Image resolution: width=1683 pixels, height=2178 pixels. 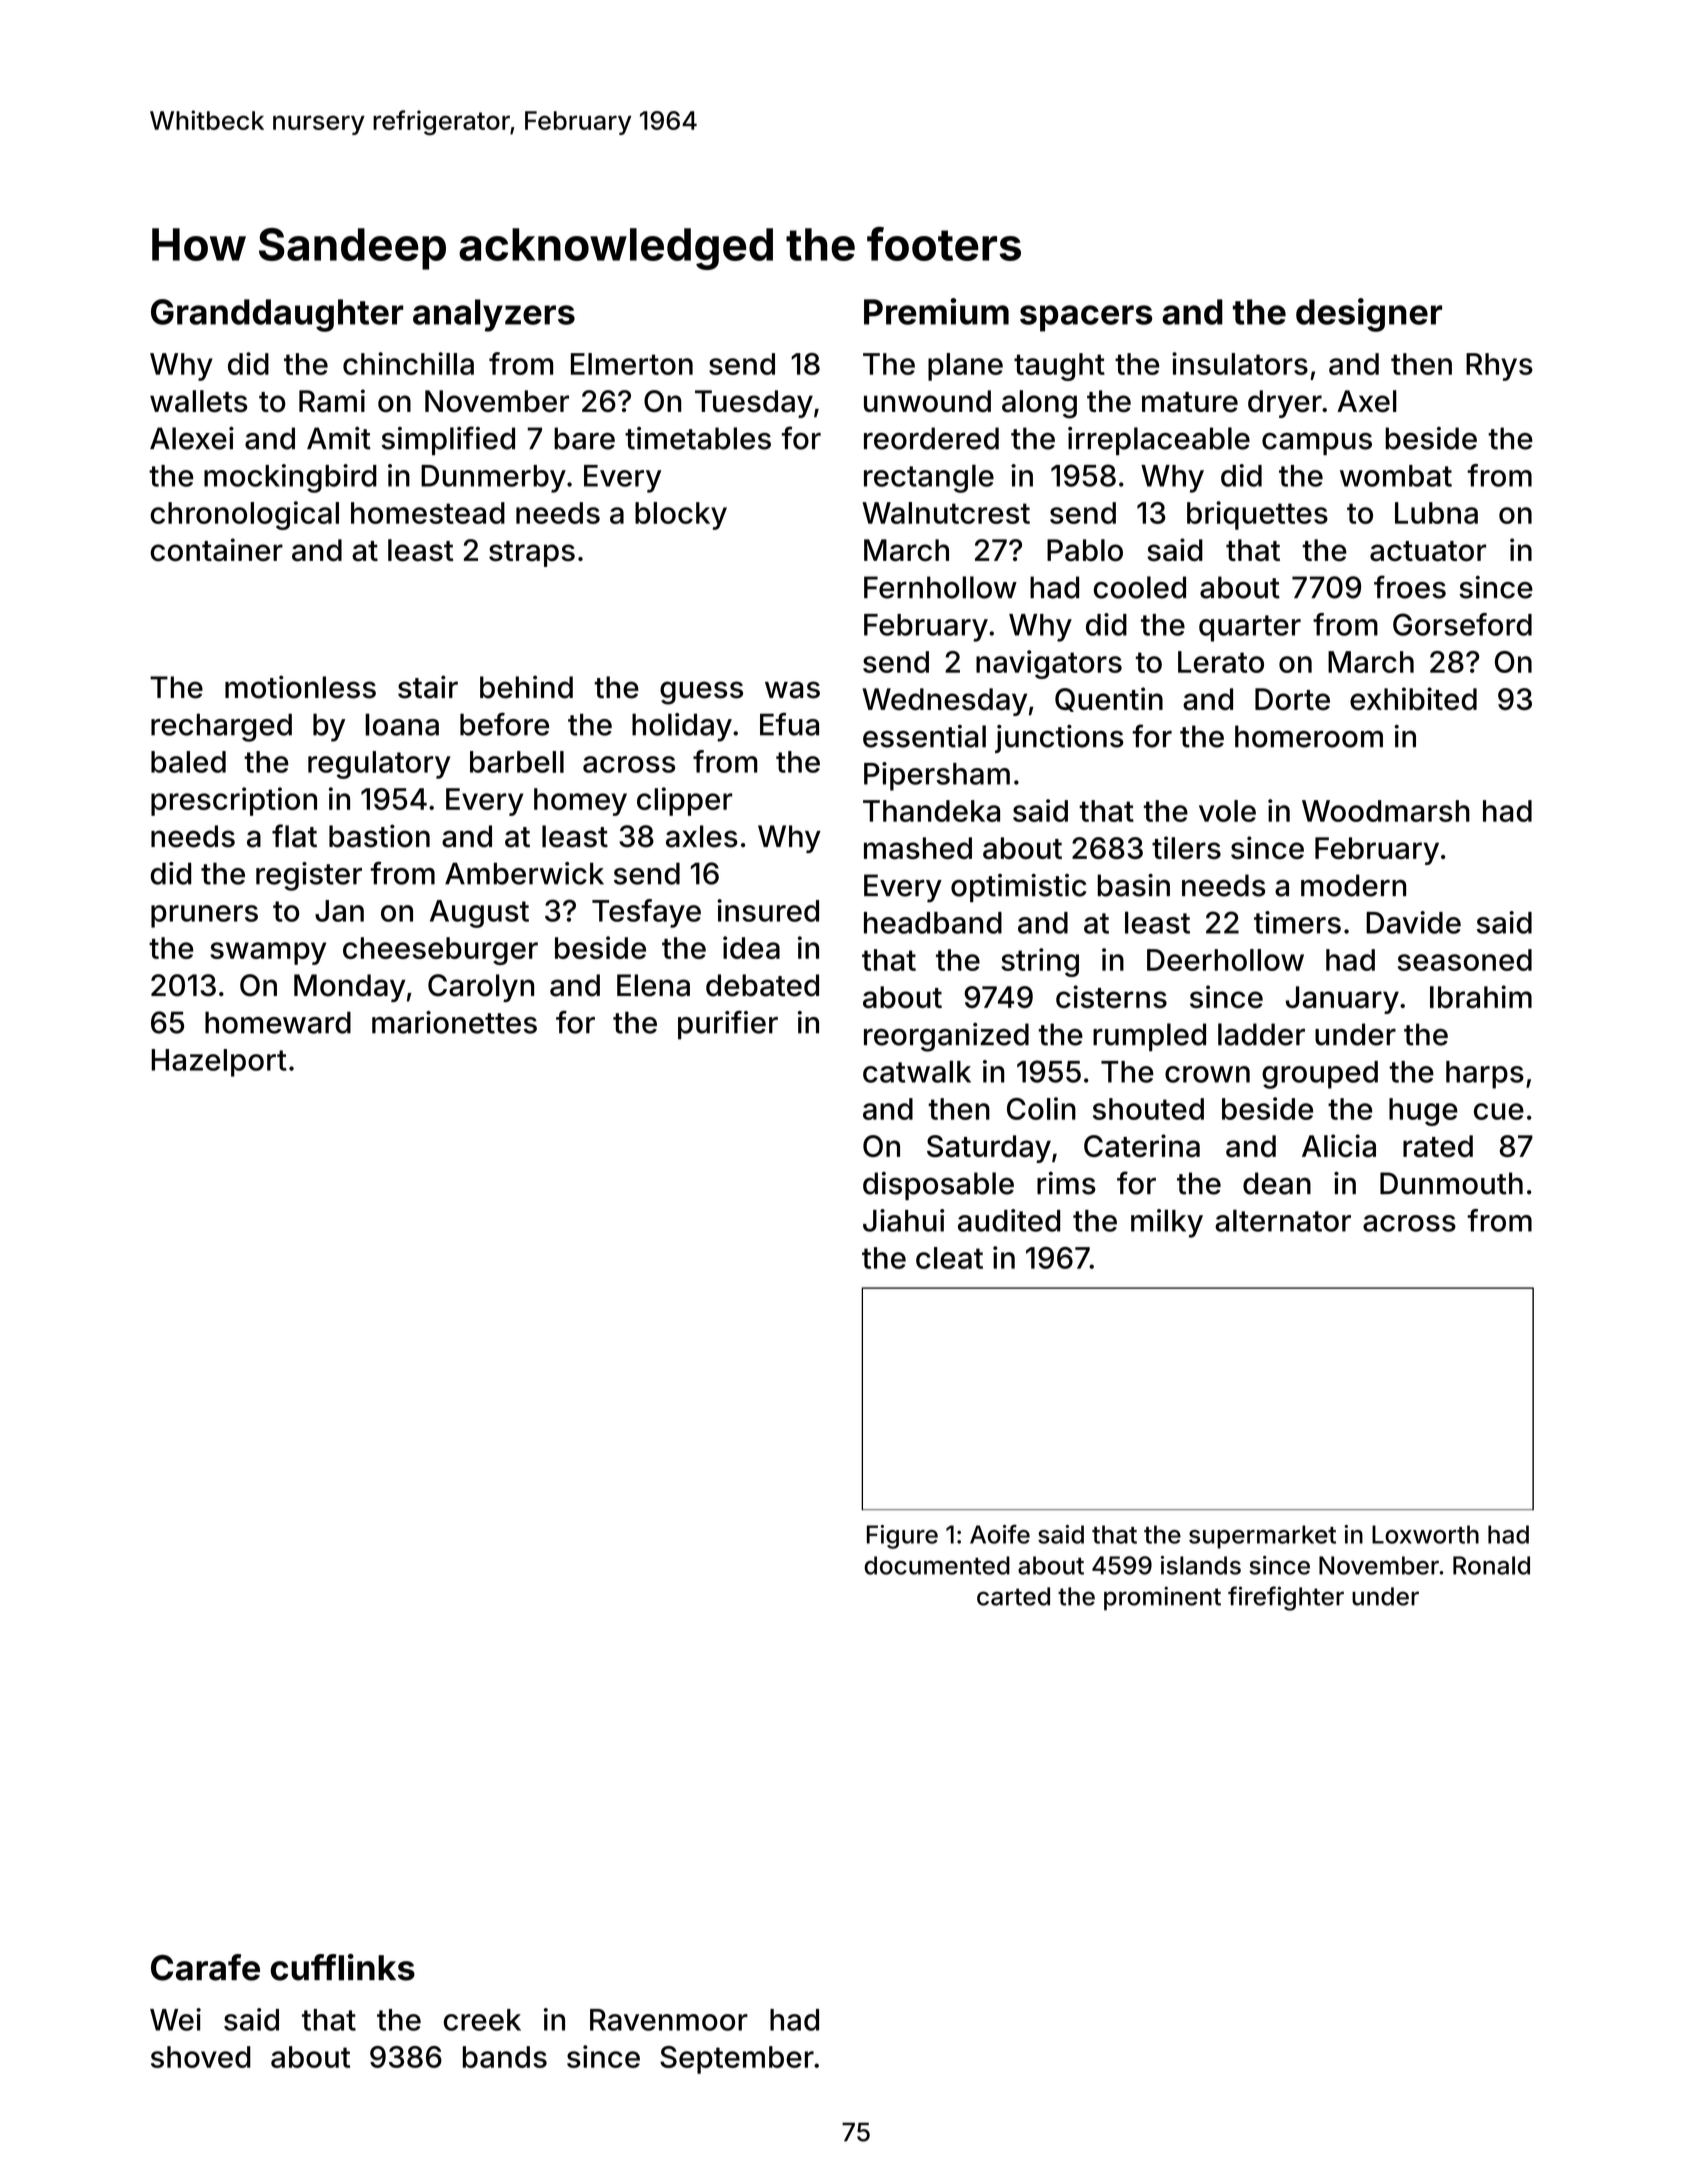 What do you see at coordinates (1086, 318) in the screenshot?
I see `spacers` at bounding box center [1086, 318].
